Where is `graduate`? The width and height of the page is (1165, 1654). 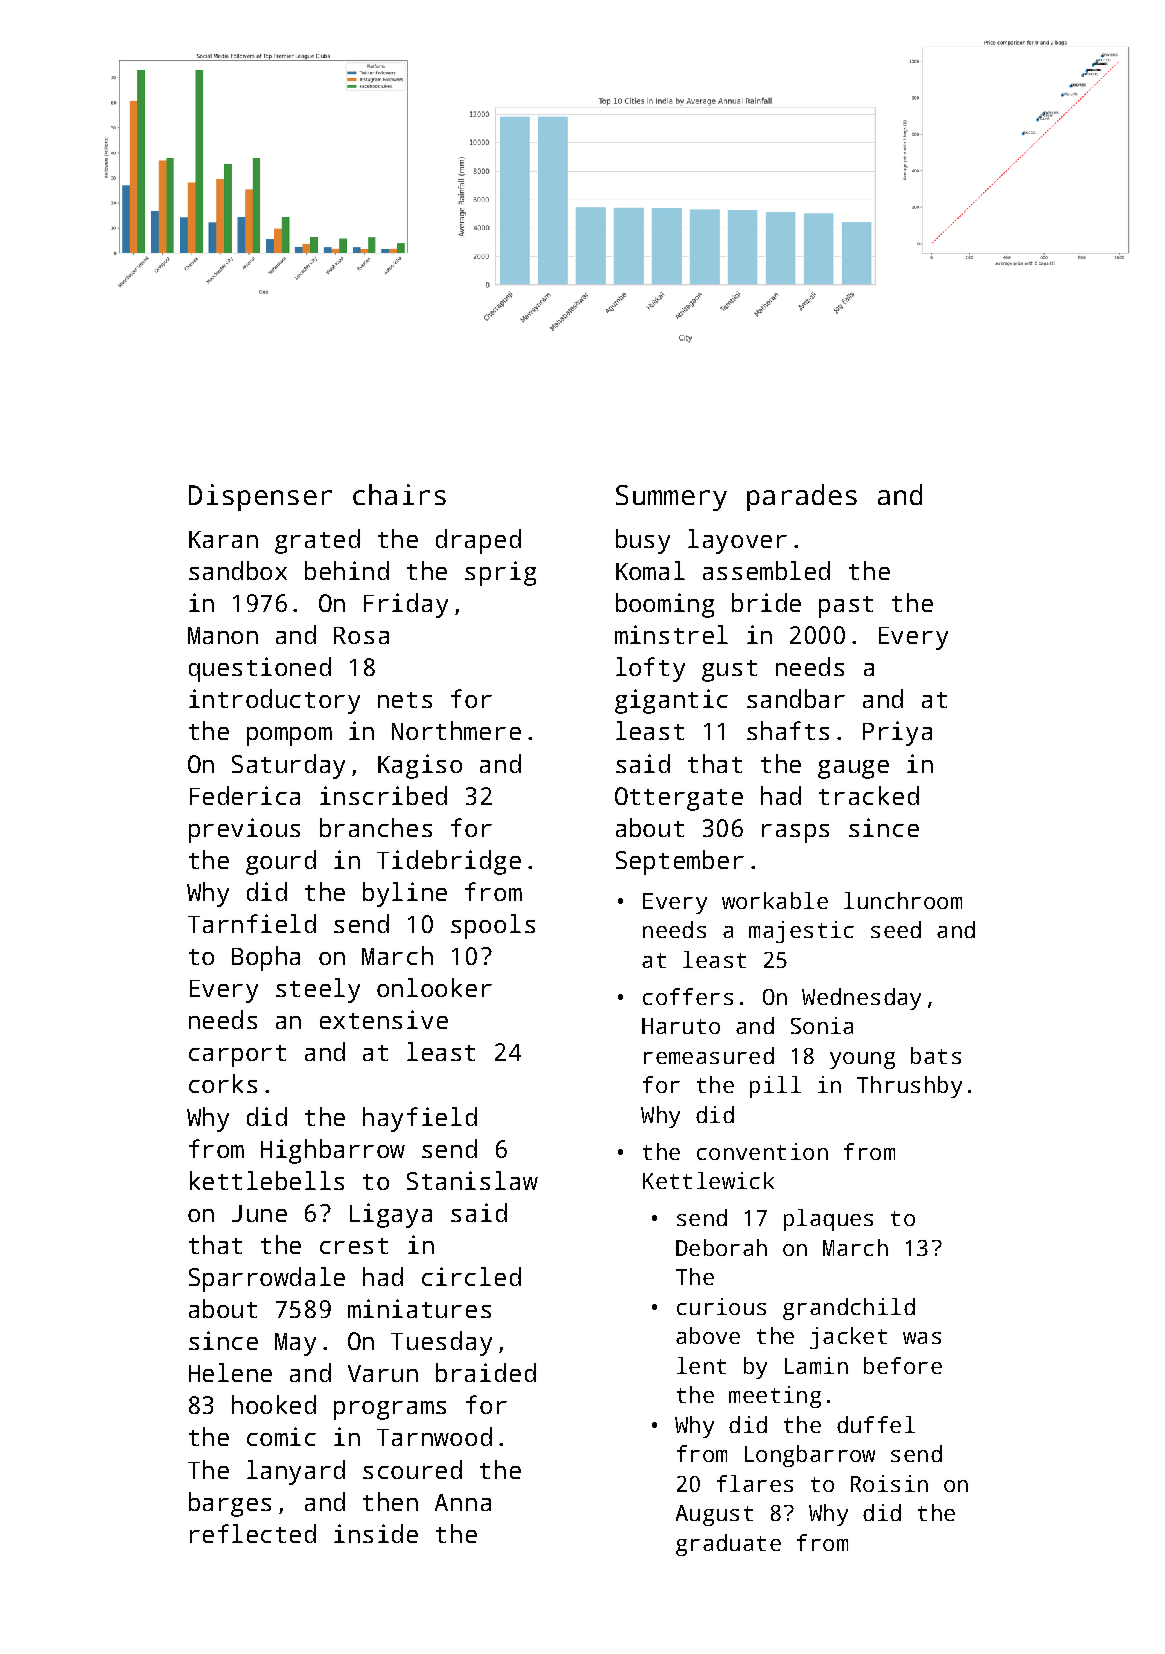
graduate is located at coordinates (728, 1545).
